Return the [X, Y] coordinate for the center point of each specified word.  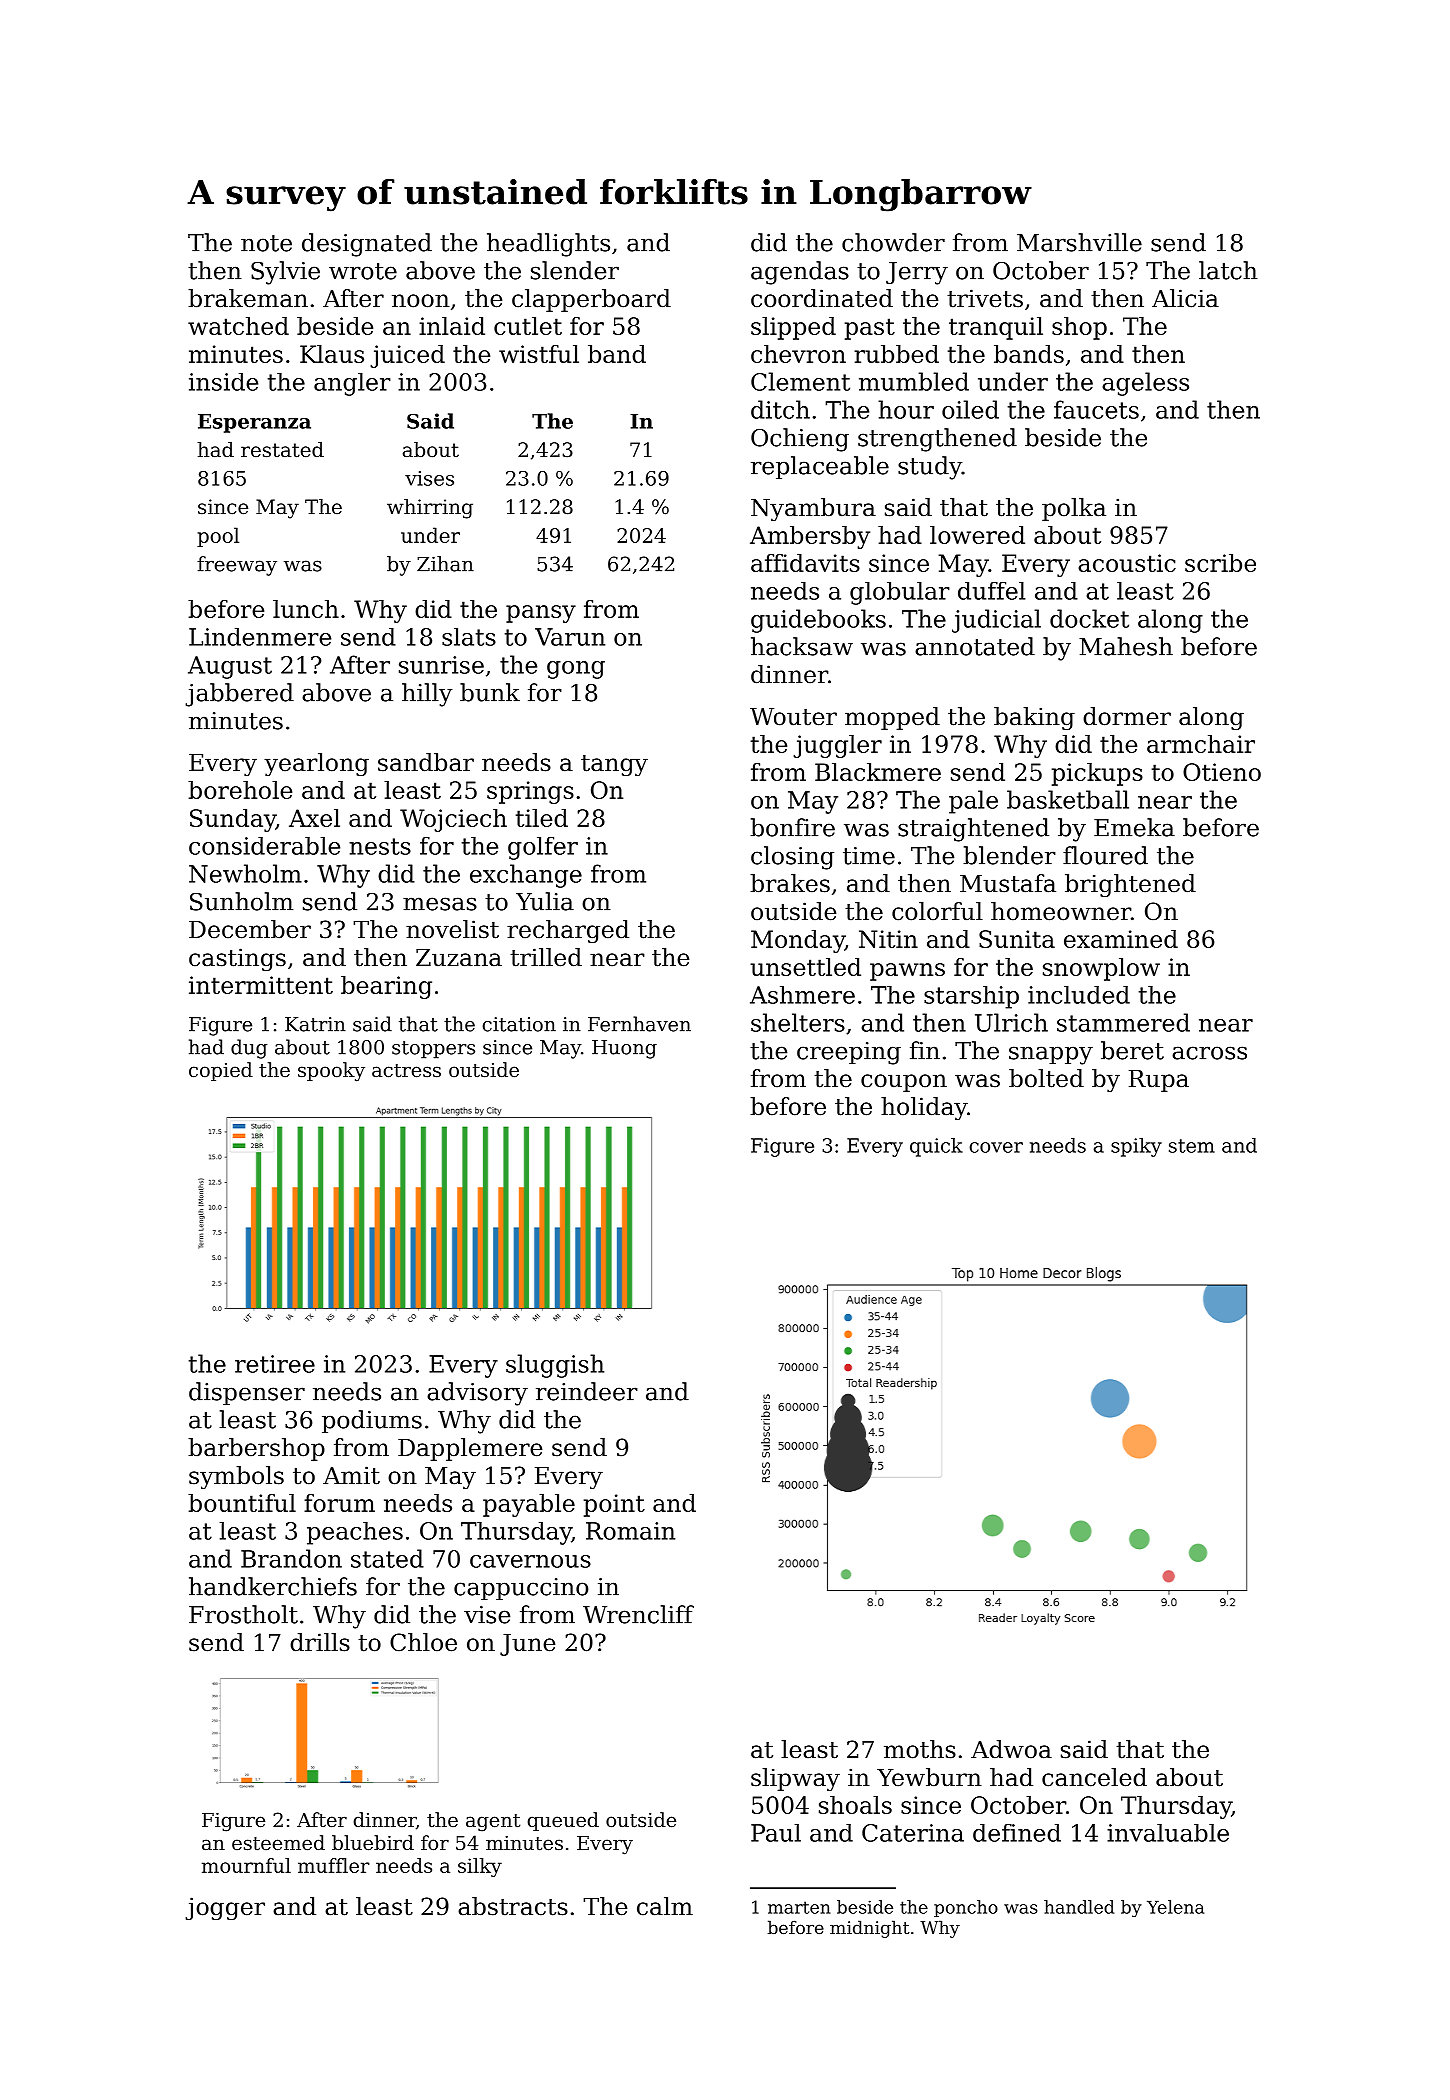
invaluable [1168, 1833]
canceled [1094, 1777]
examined [1121, 939]
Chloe [423, 1642]
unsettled [805, 967]
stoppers [433, 1050]
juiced [407, 356]
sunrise [441, 665]
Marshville [1079, 242]
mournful [246, 1865]
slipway [795, 1779]
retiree [275, 1364]
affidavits [805, 563]
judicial [996, 621]
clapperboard [591, 300]
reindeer [587, 1391]
